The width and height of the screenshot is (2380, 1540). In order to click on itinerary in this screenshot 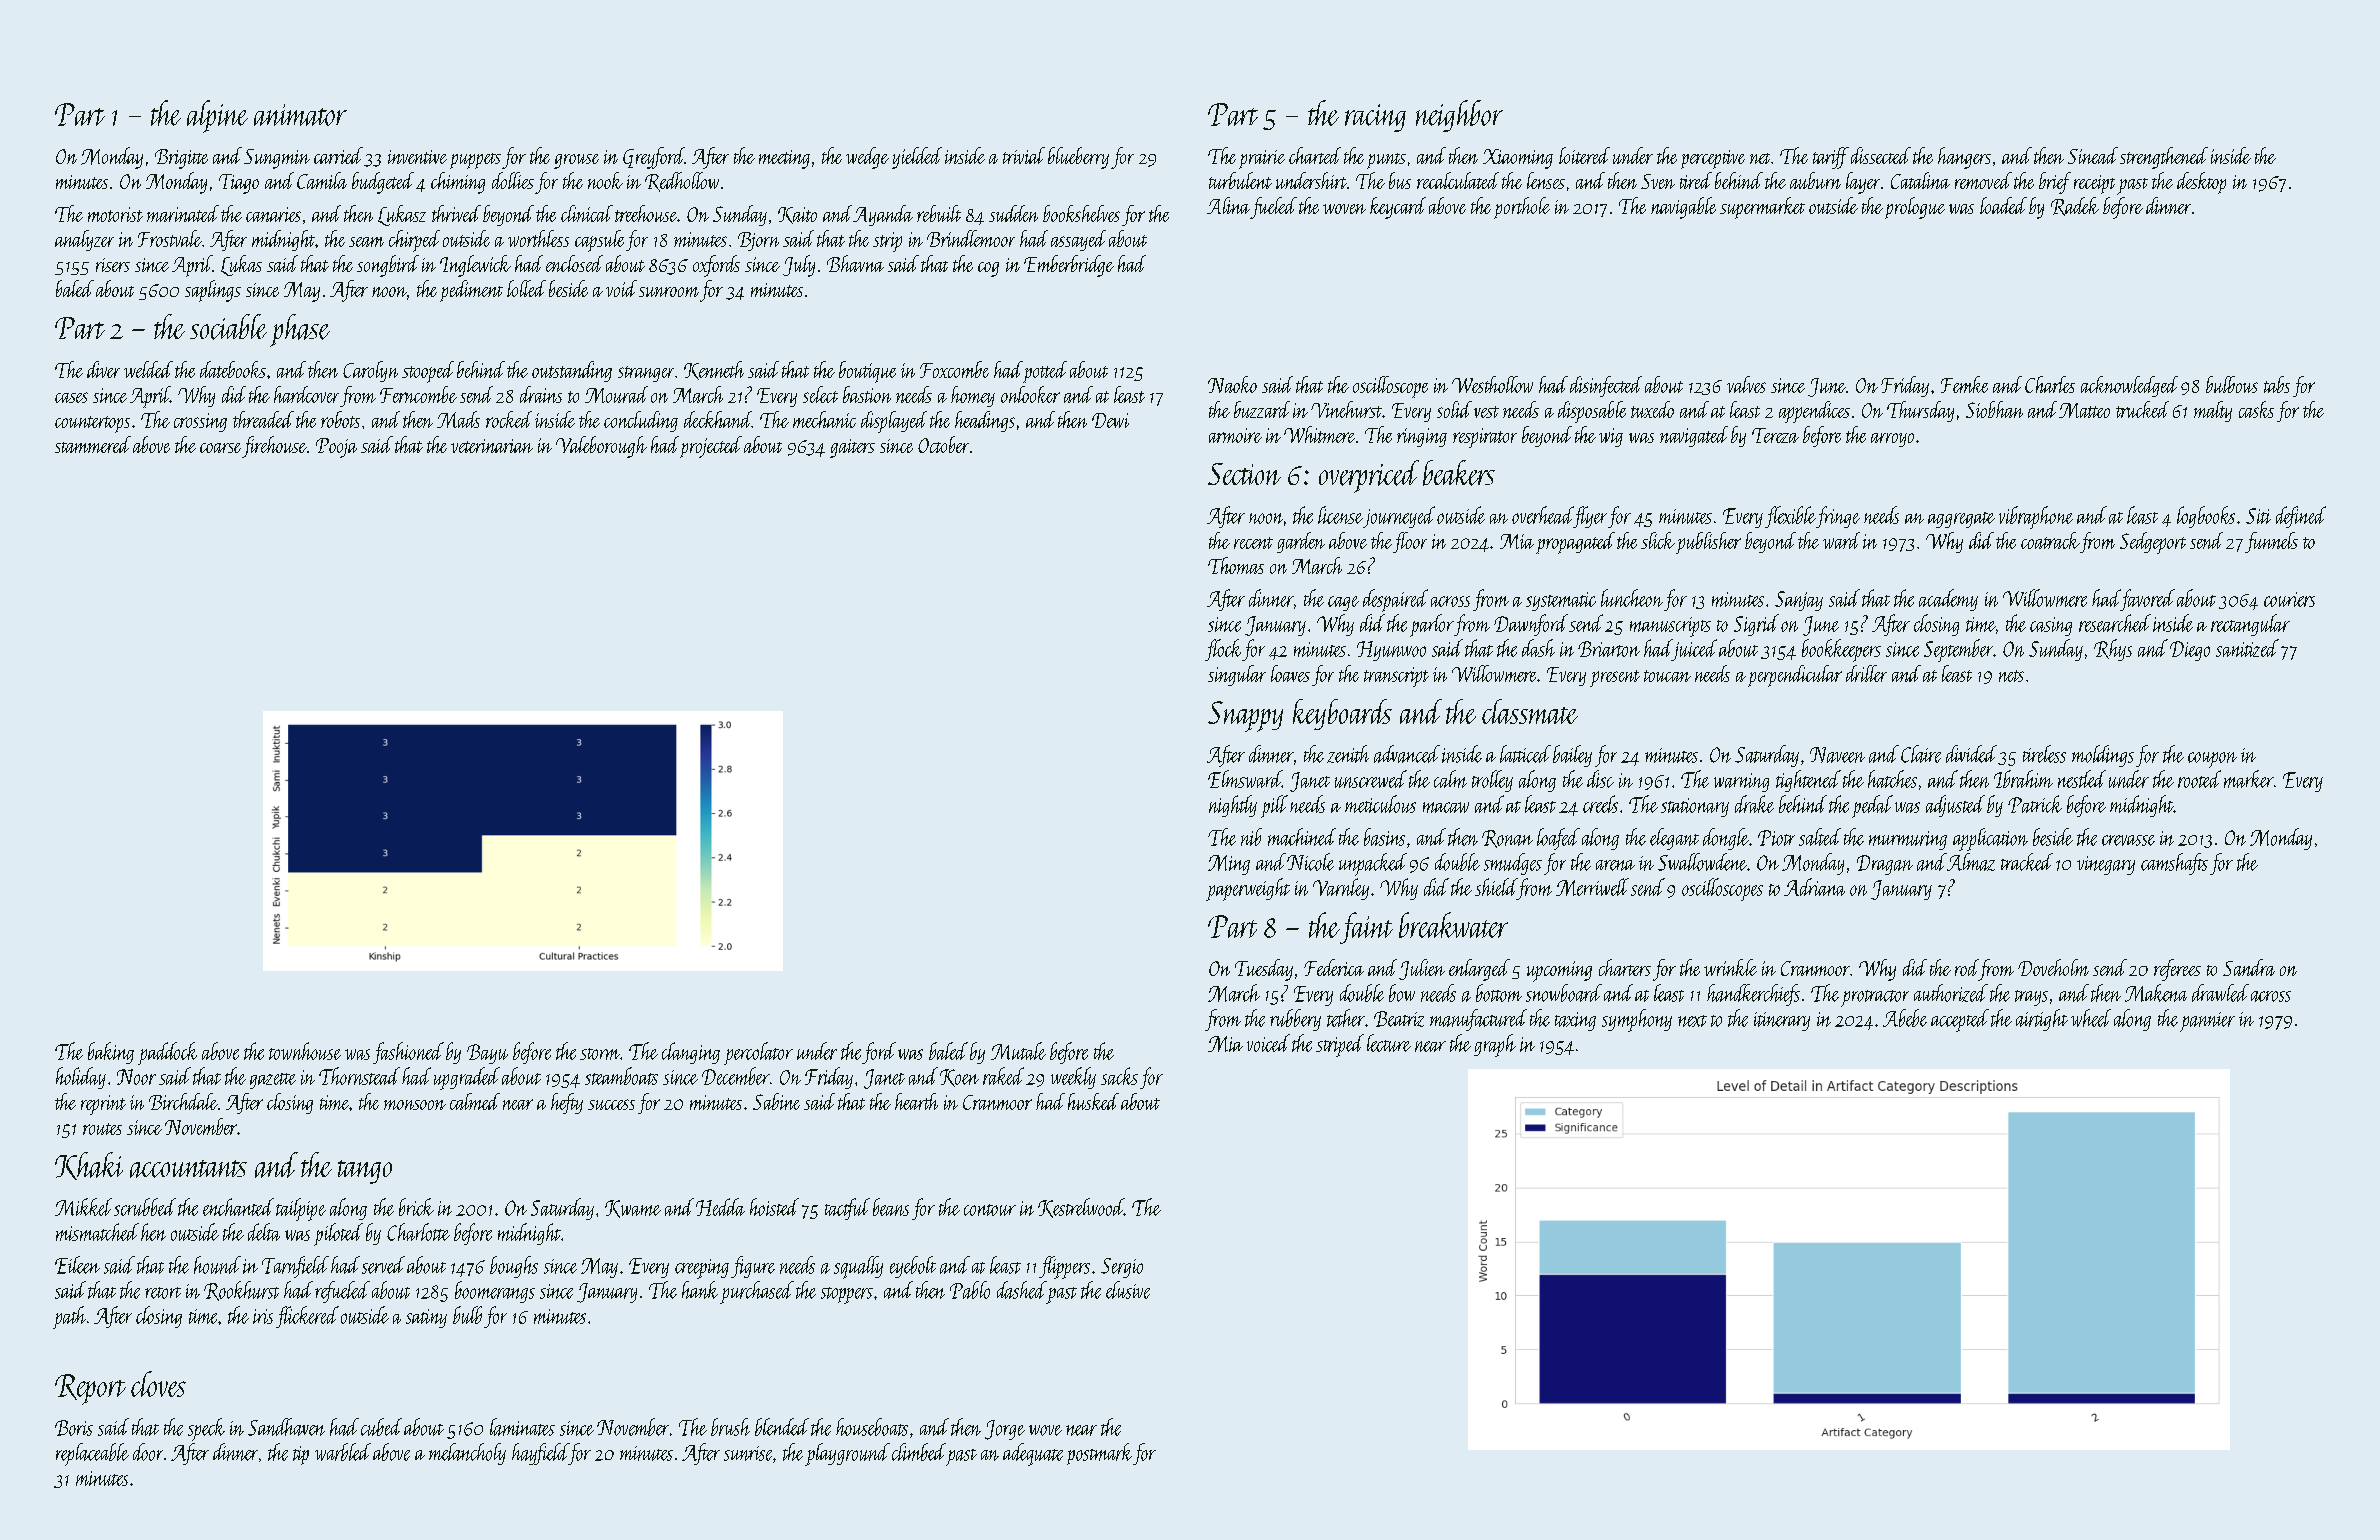, I will do `click(1782, 1021)`.
